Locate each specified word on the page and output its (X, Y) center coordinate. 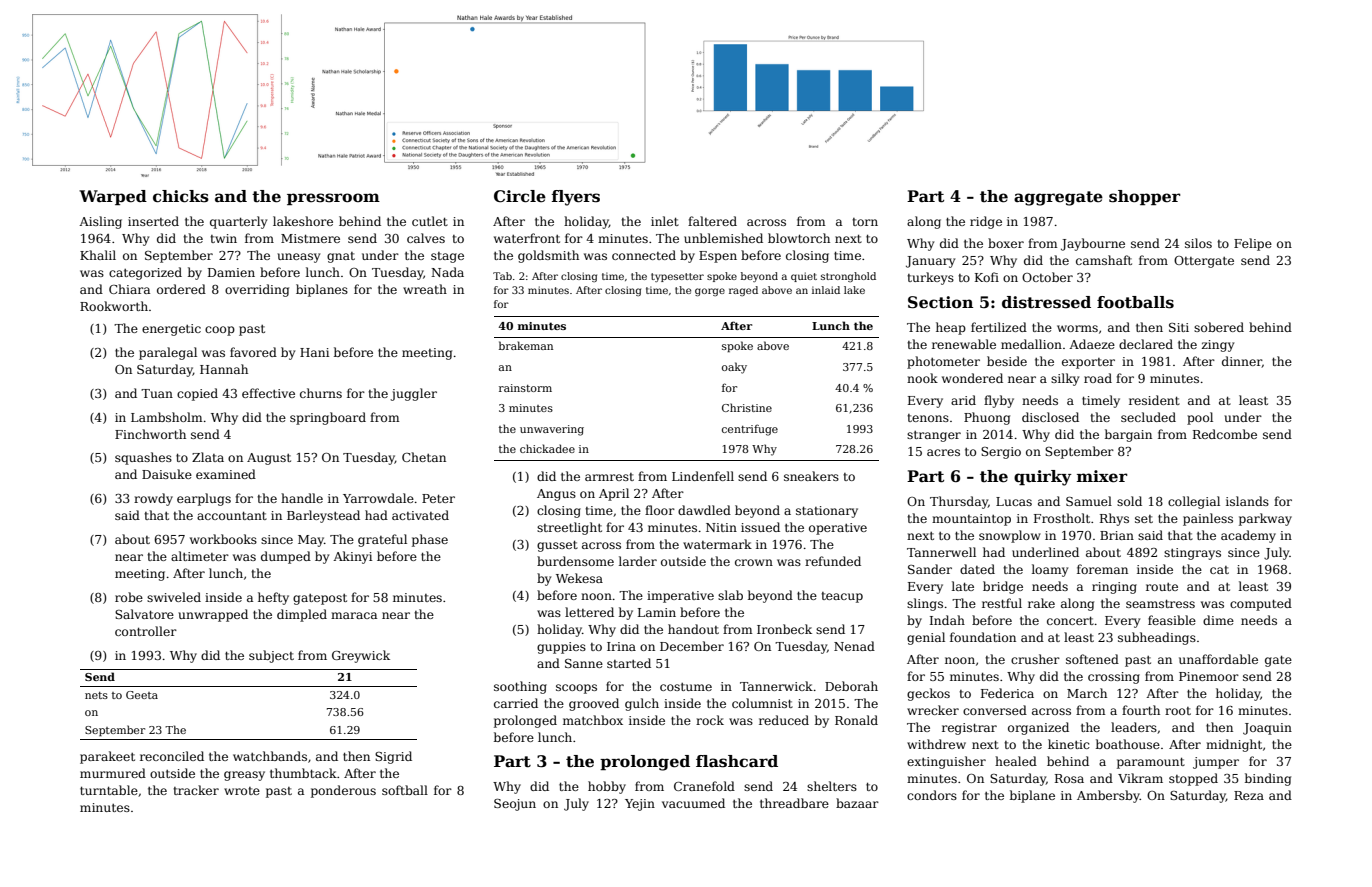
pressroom (333, 199)
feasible (1172, 620)
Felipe (1253, 244)
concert (1070, 620)
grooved (594, 704)
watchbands (270, 756)
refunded (833, 561)
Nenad (854, 646)
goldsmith (548, 256)
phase (430, 540)
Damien (231, 272)
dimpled (302, 615)
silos (1198, 243)
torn (865, 222)
